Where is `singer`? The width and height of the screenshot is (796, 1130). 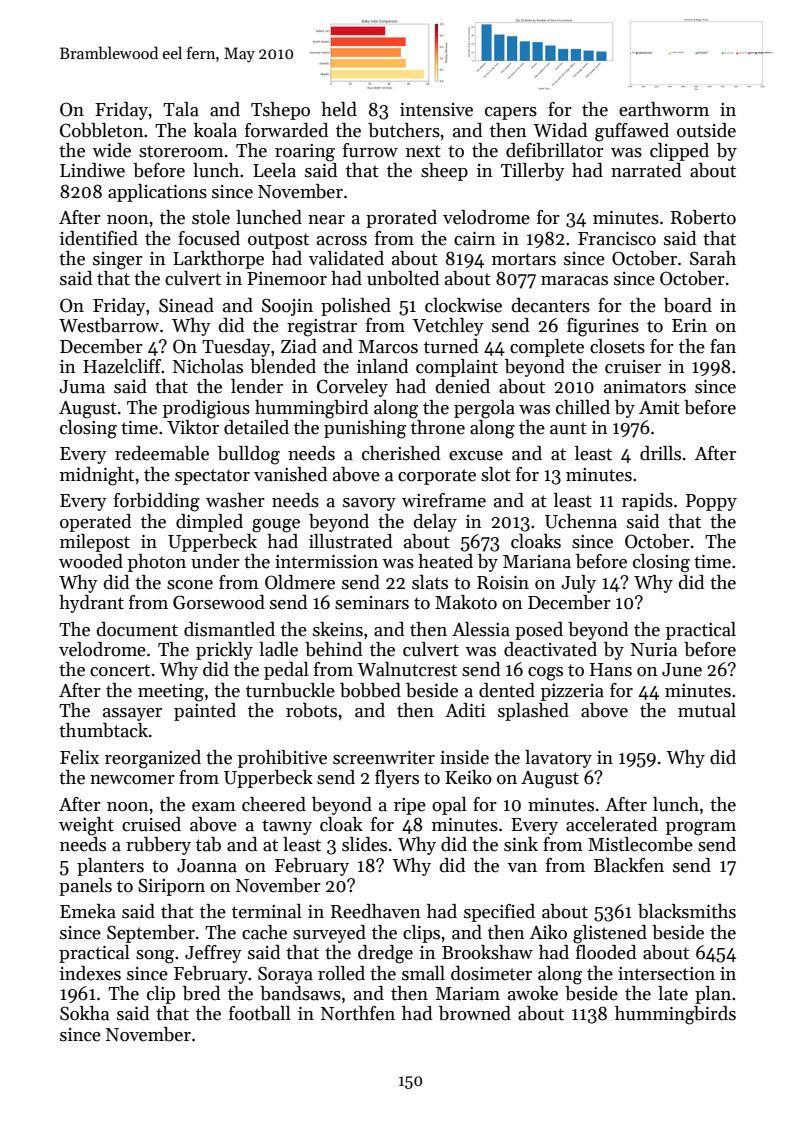
singer is located at coordinates (118, 261).
